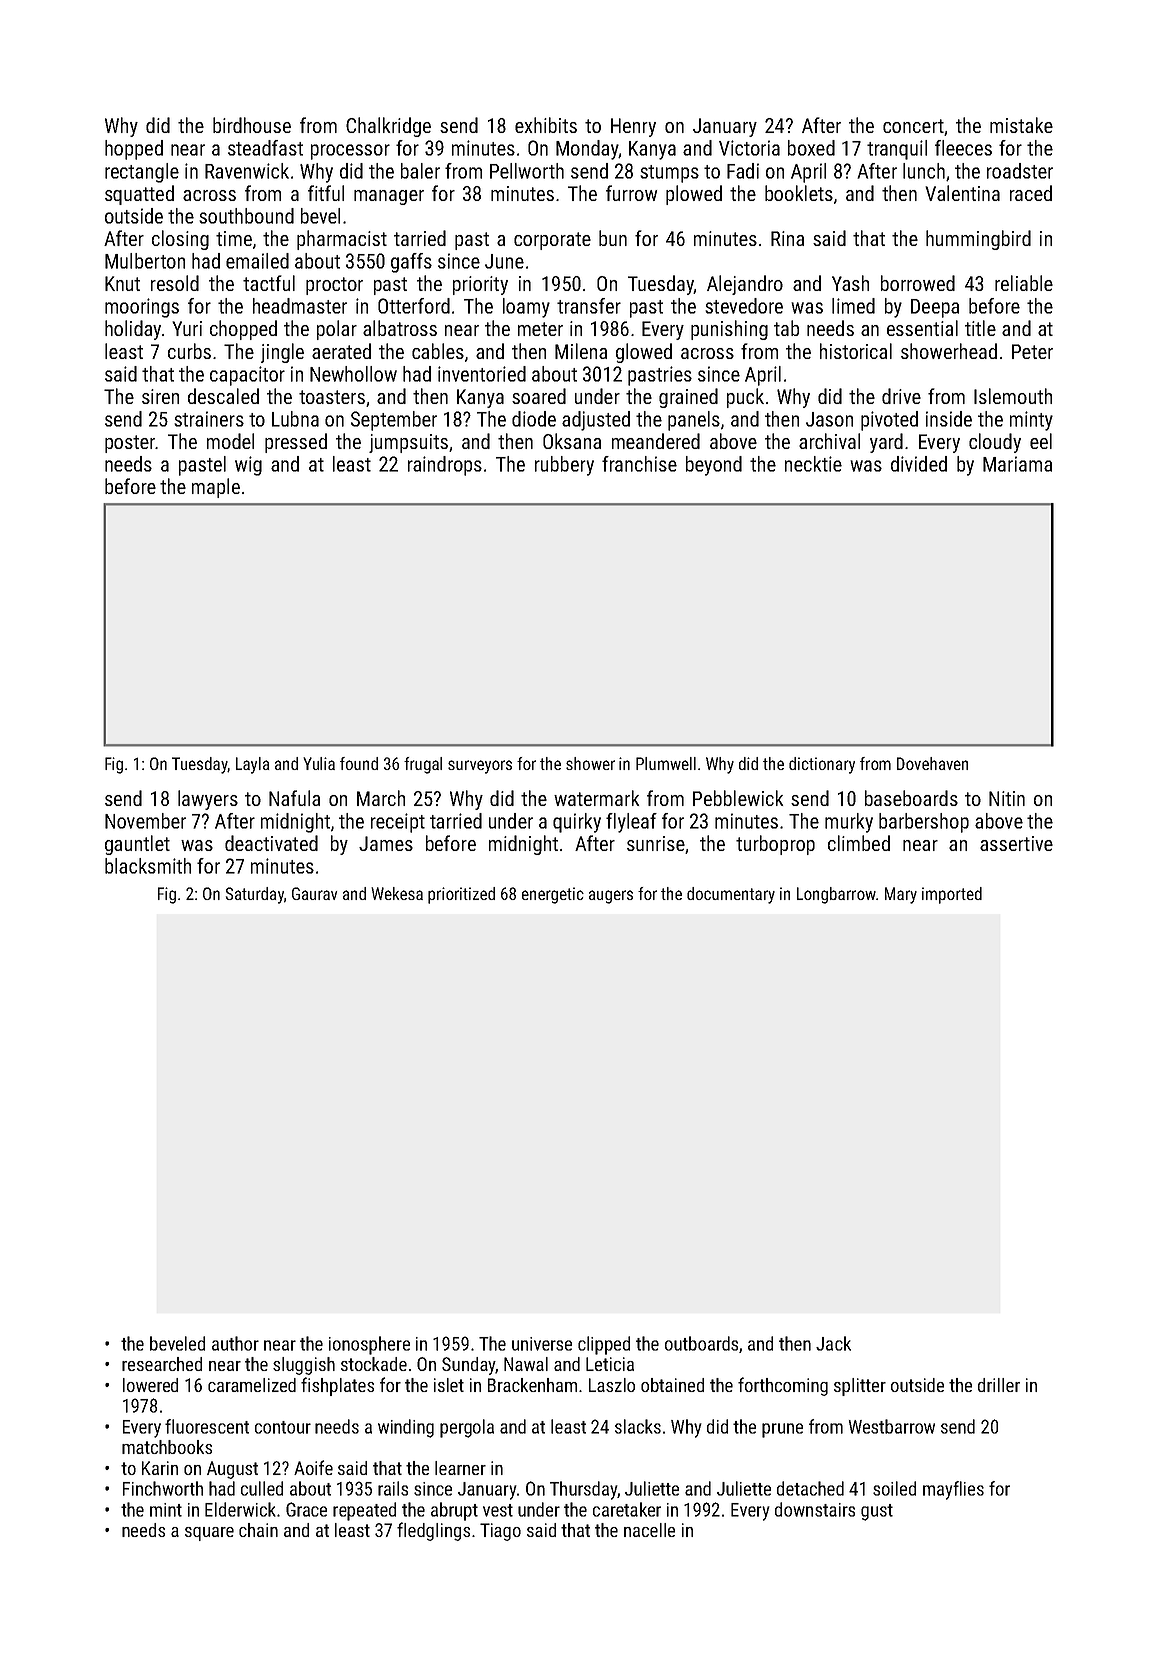 The image size is (1157, 1676). Describe the element at coordinates (433, 1531) in the image. I see `fledglings` at that location.
